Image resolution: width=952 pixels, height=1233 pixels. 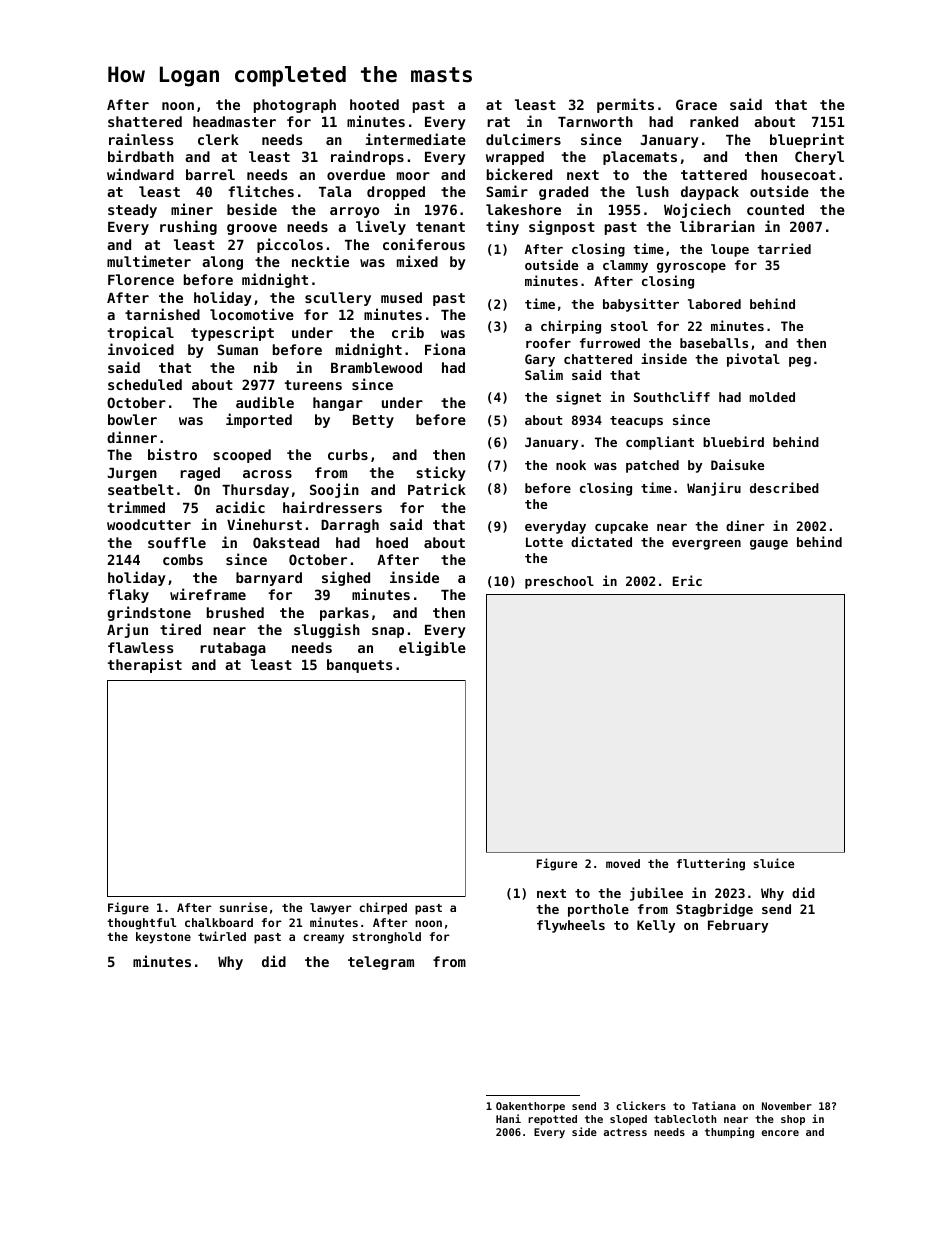 What do you see at coordinates (128, 596) in the image?
I see `flaky` at bounding box center [128, 596].
